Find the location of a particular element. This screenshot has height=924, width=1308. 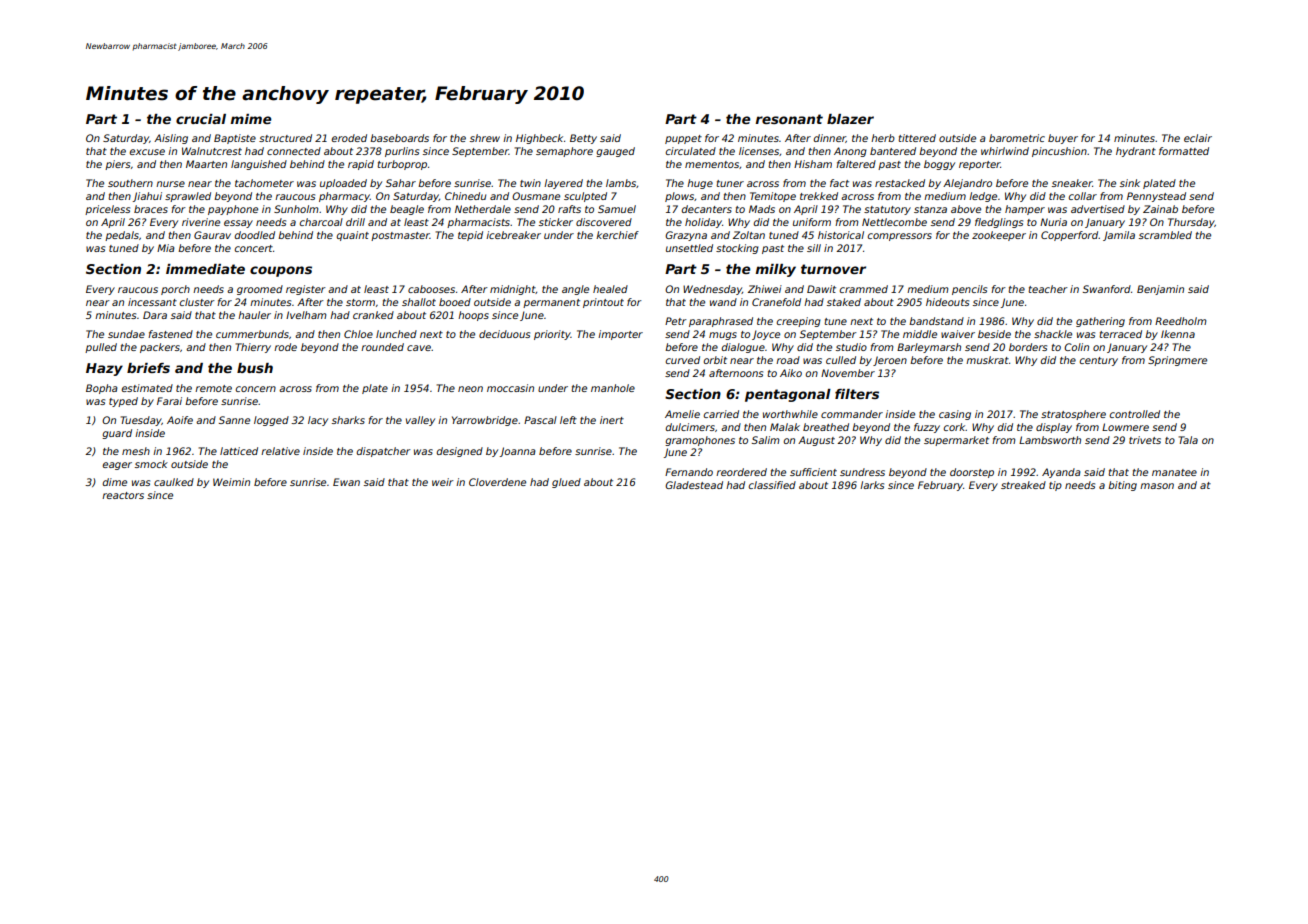

reactors is located at coordinates (123, 495).
